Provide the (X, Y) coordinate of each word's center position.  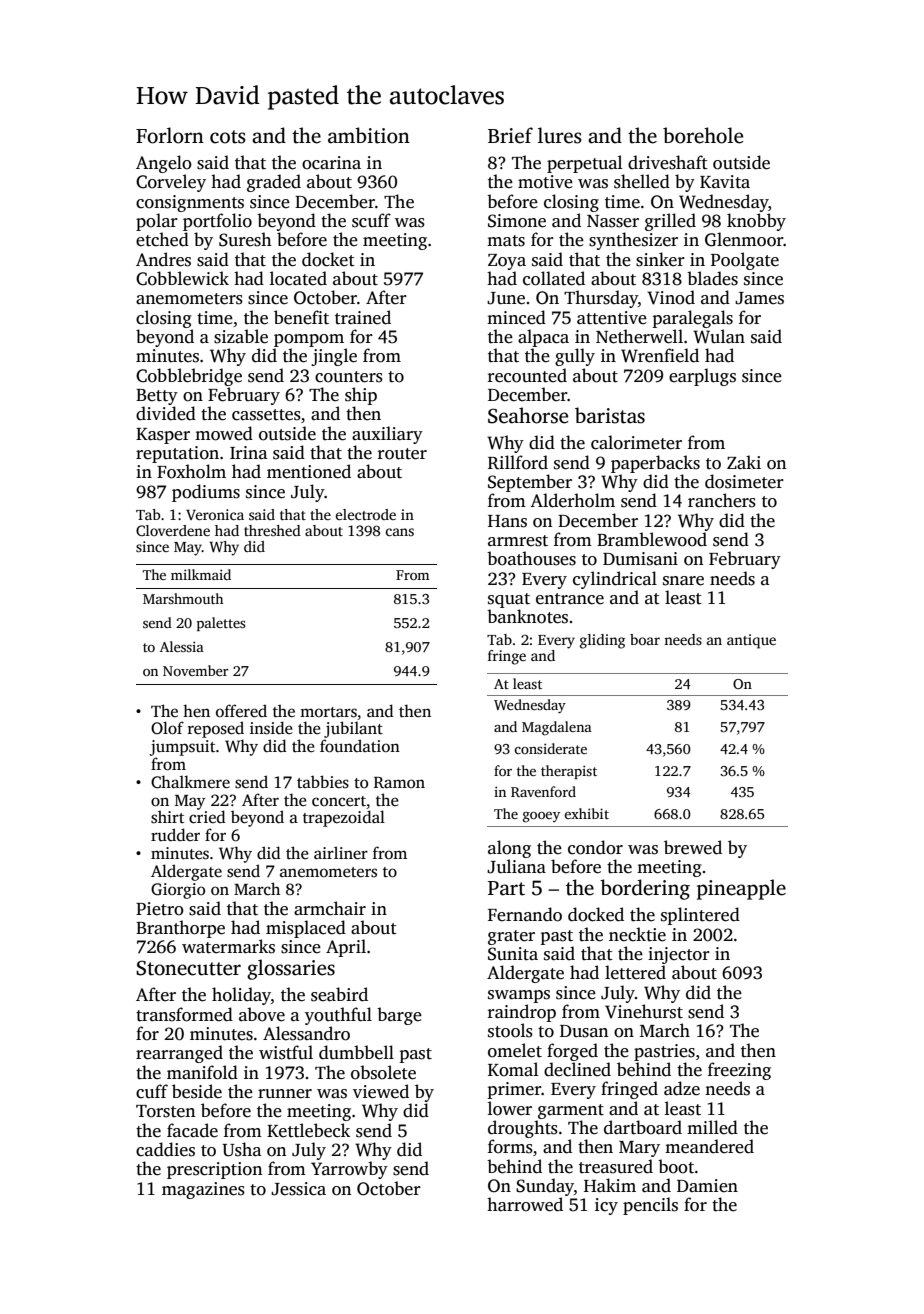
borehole (703, 135)
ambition (369, 135)
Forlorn (170, 135)
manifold (202, 1072)
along (509, 849)
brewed (693, 847)
